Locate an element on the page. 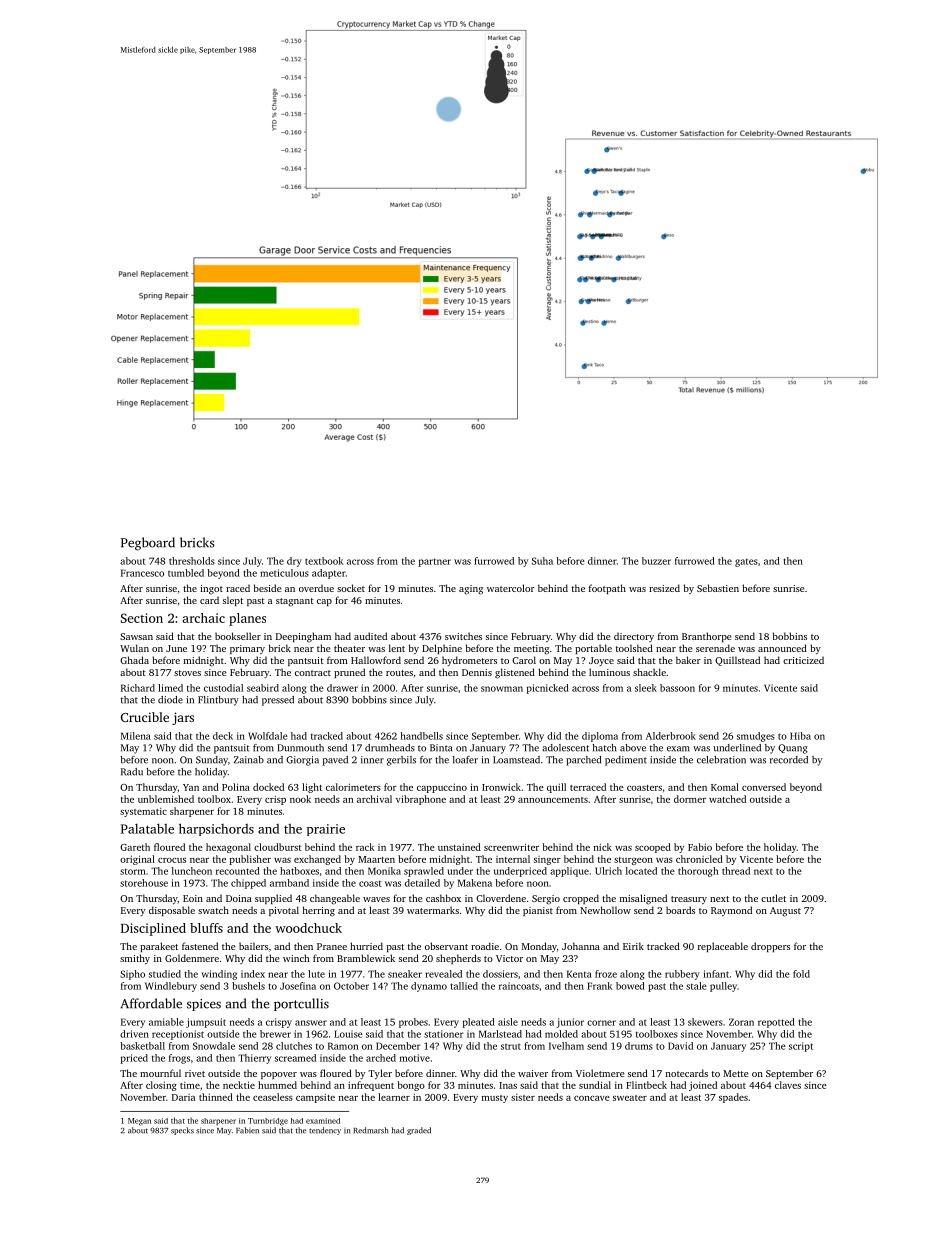  harpsichords is located at coordinates (216, 829).
